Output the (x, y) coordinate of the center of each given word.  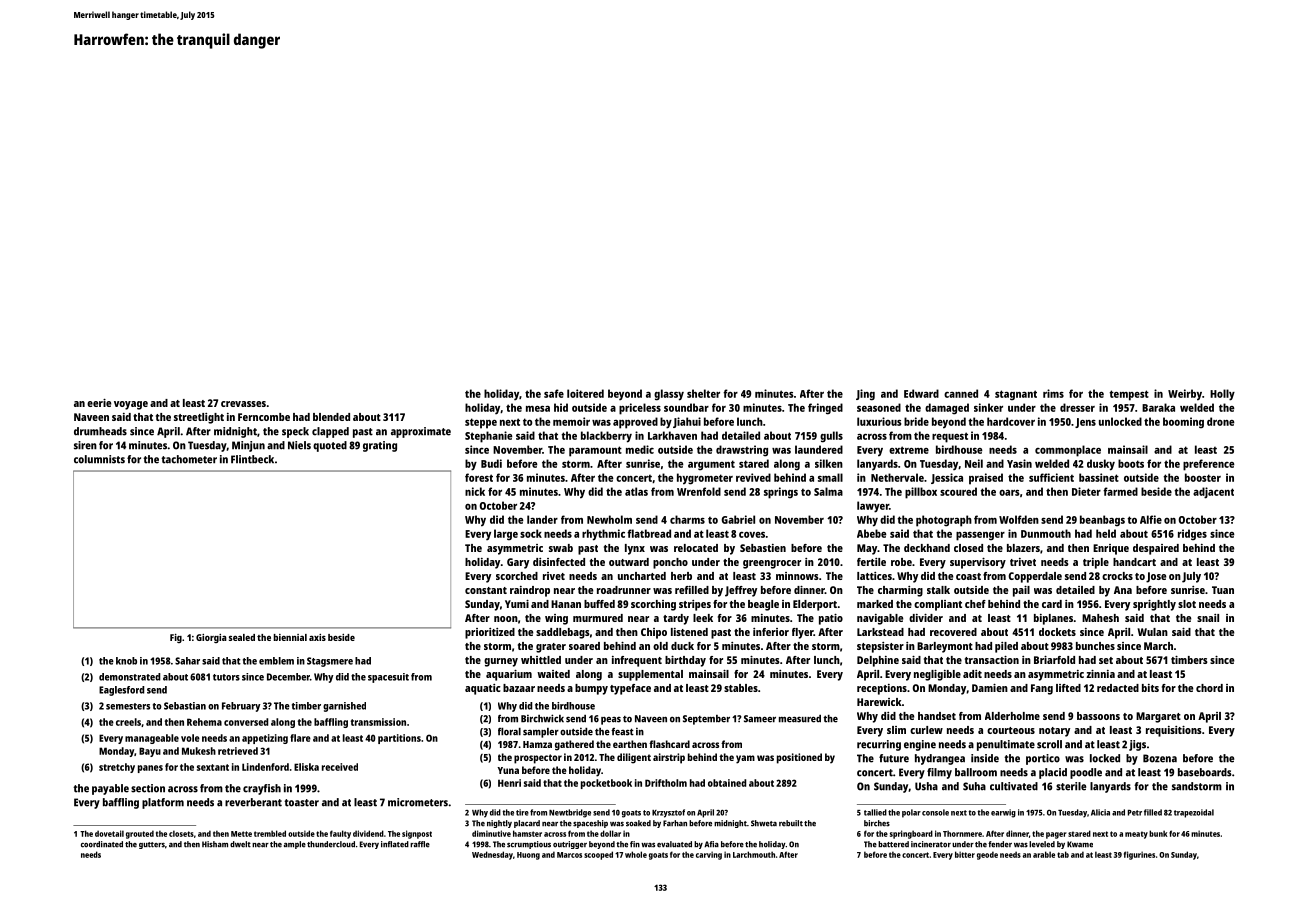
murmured (598, 618)
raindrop (530, 591)
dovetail (109, 833)
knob (126, 661)
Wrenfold (699, 491)
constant (486, 590)
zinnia (1100, 674)
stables (741, 688)
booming (1183, 423)
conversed (246, 722)
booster (1203, 477)
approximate (421, 432)
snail (1208, 618)
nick (475, 491)
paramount (595, 451)
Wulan (1153, 632)
